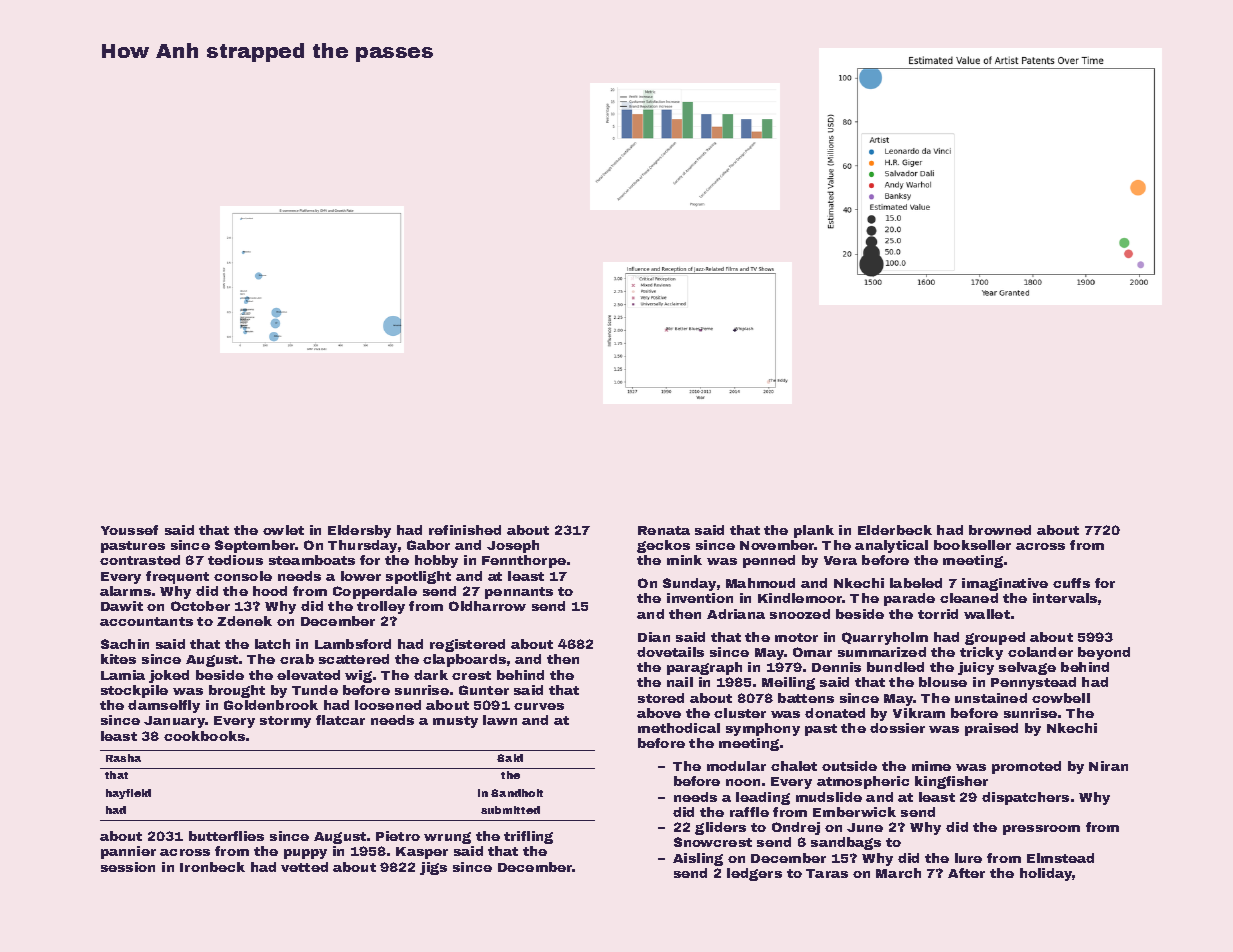 This screenshot has height=952, width=1233. Describe the element at coordinates (140, 560) in the screenshot. I see `contrasted` at that location.
